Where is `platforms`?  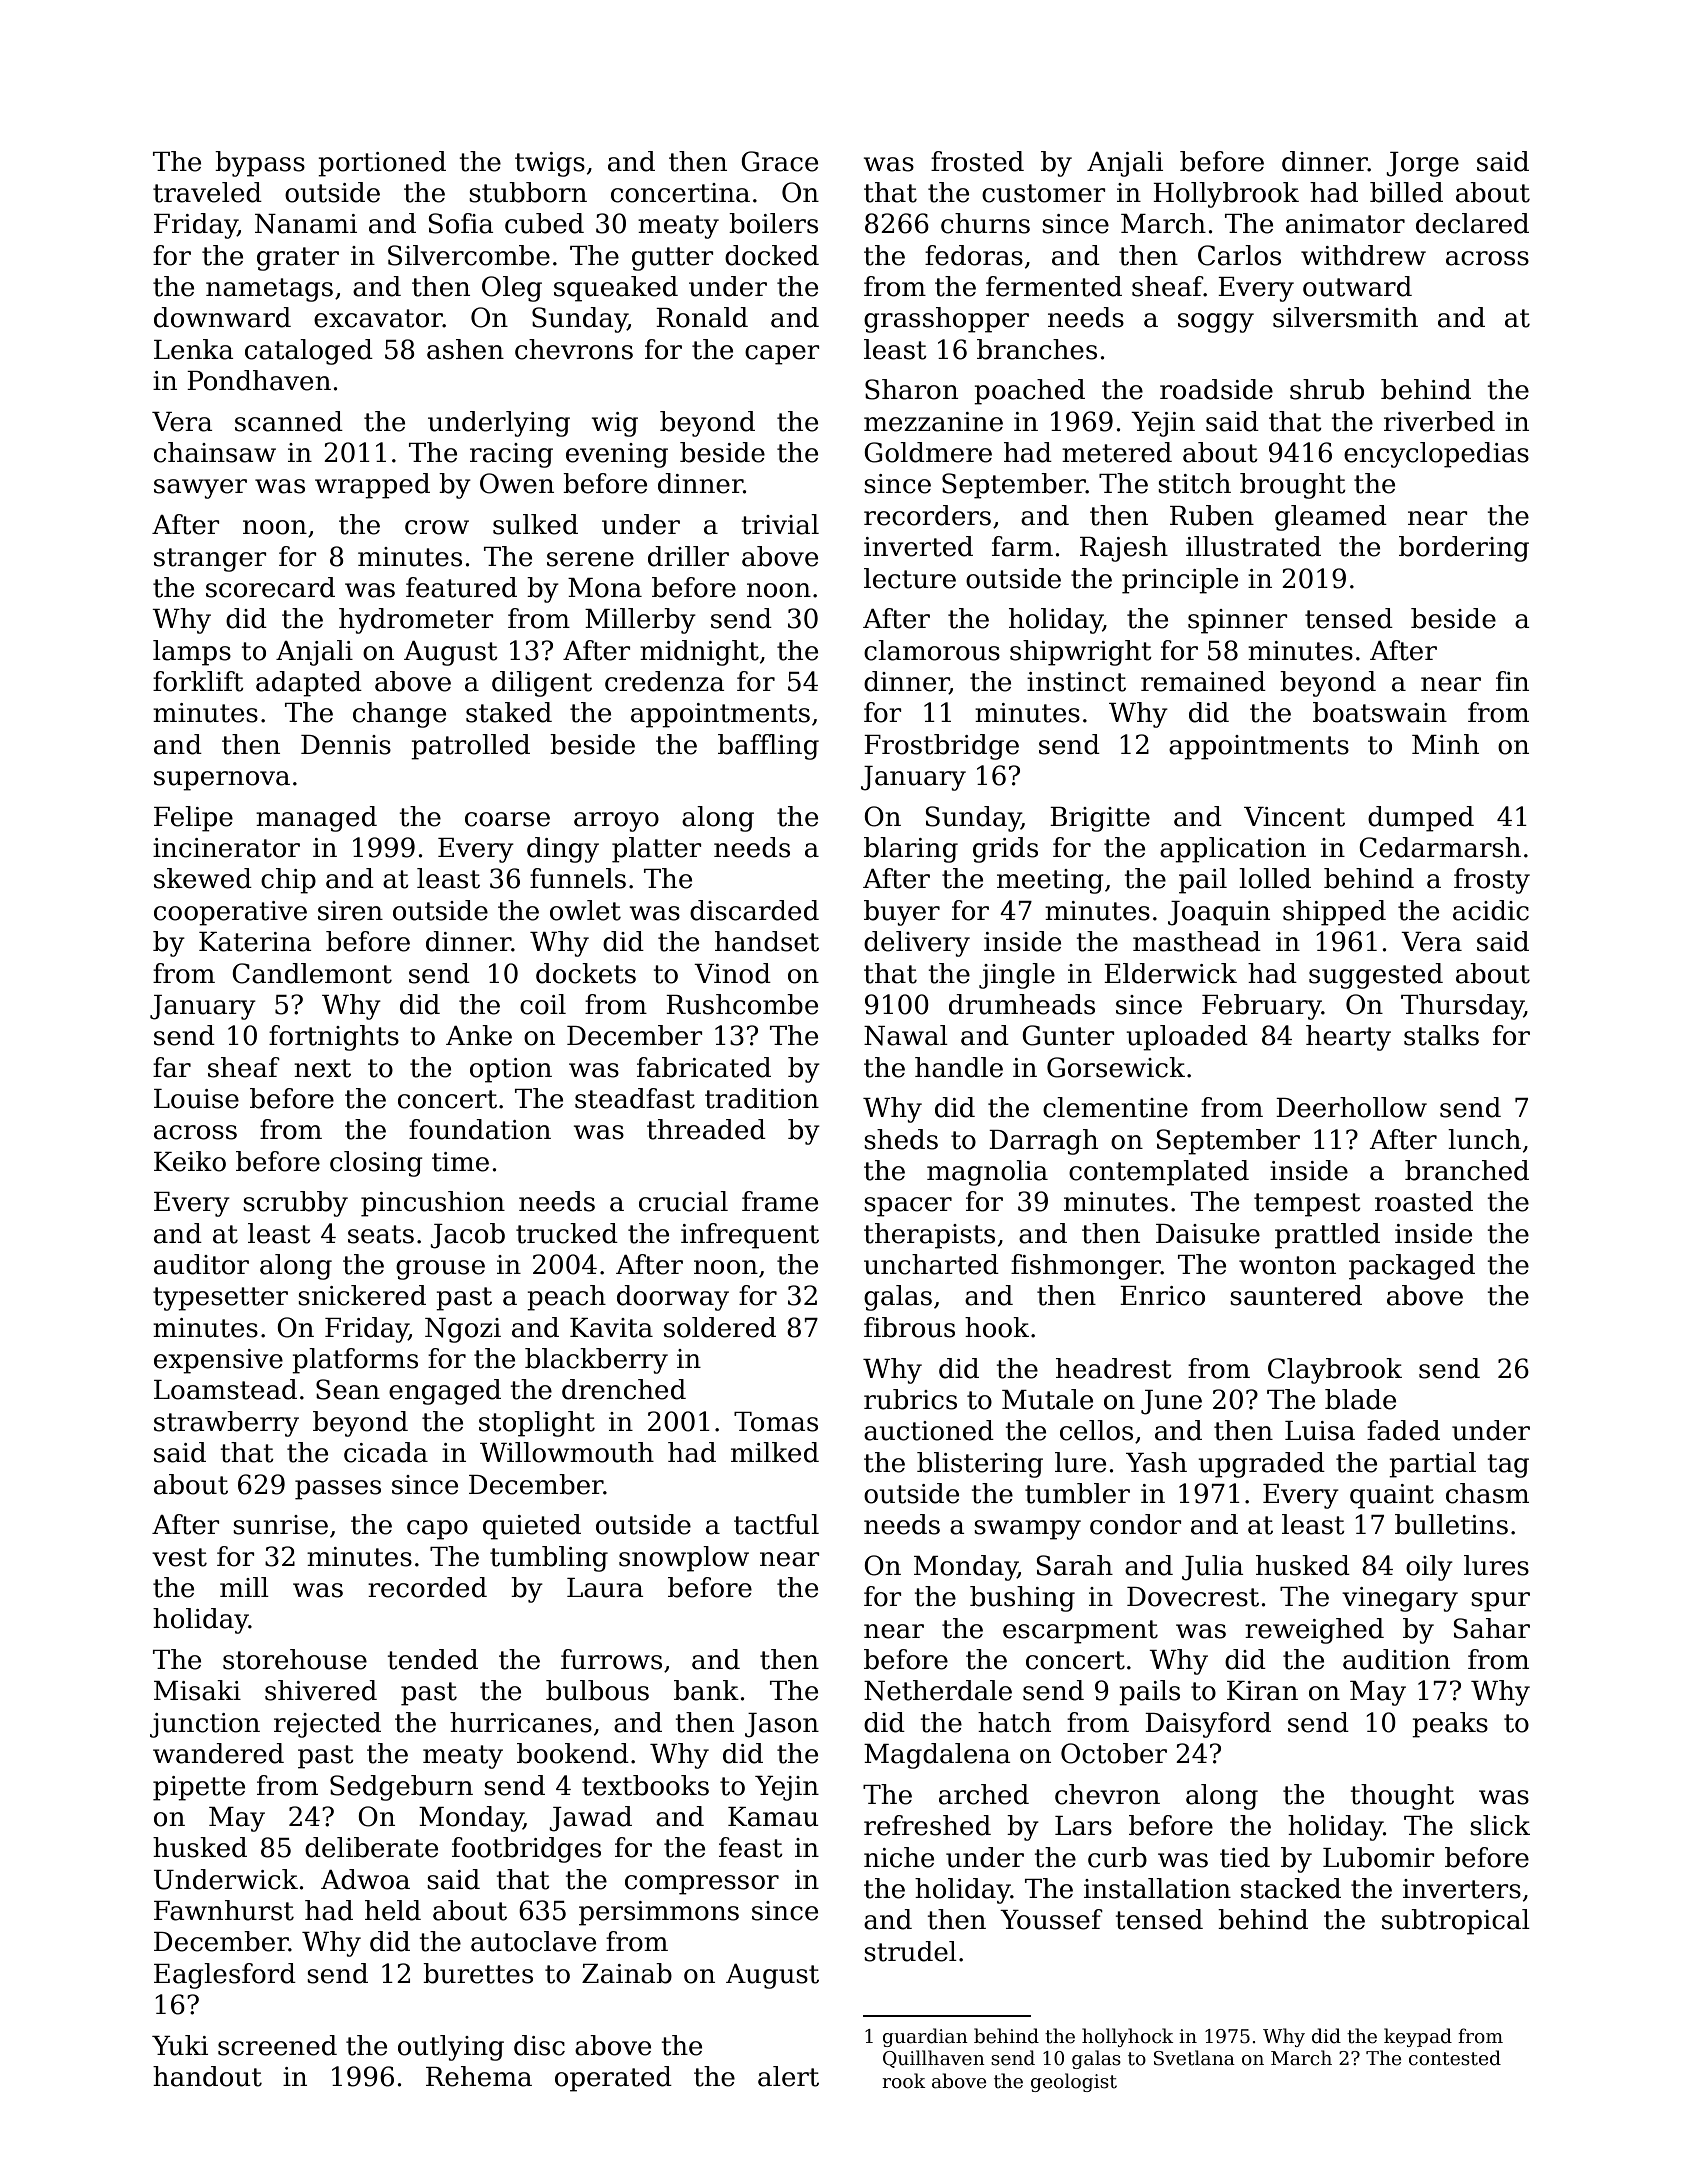 platforms is located at coordinates (355, 1361).
